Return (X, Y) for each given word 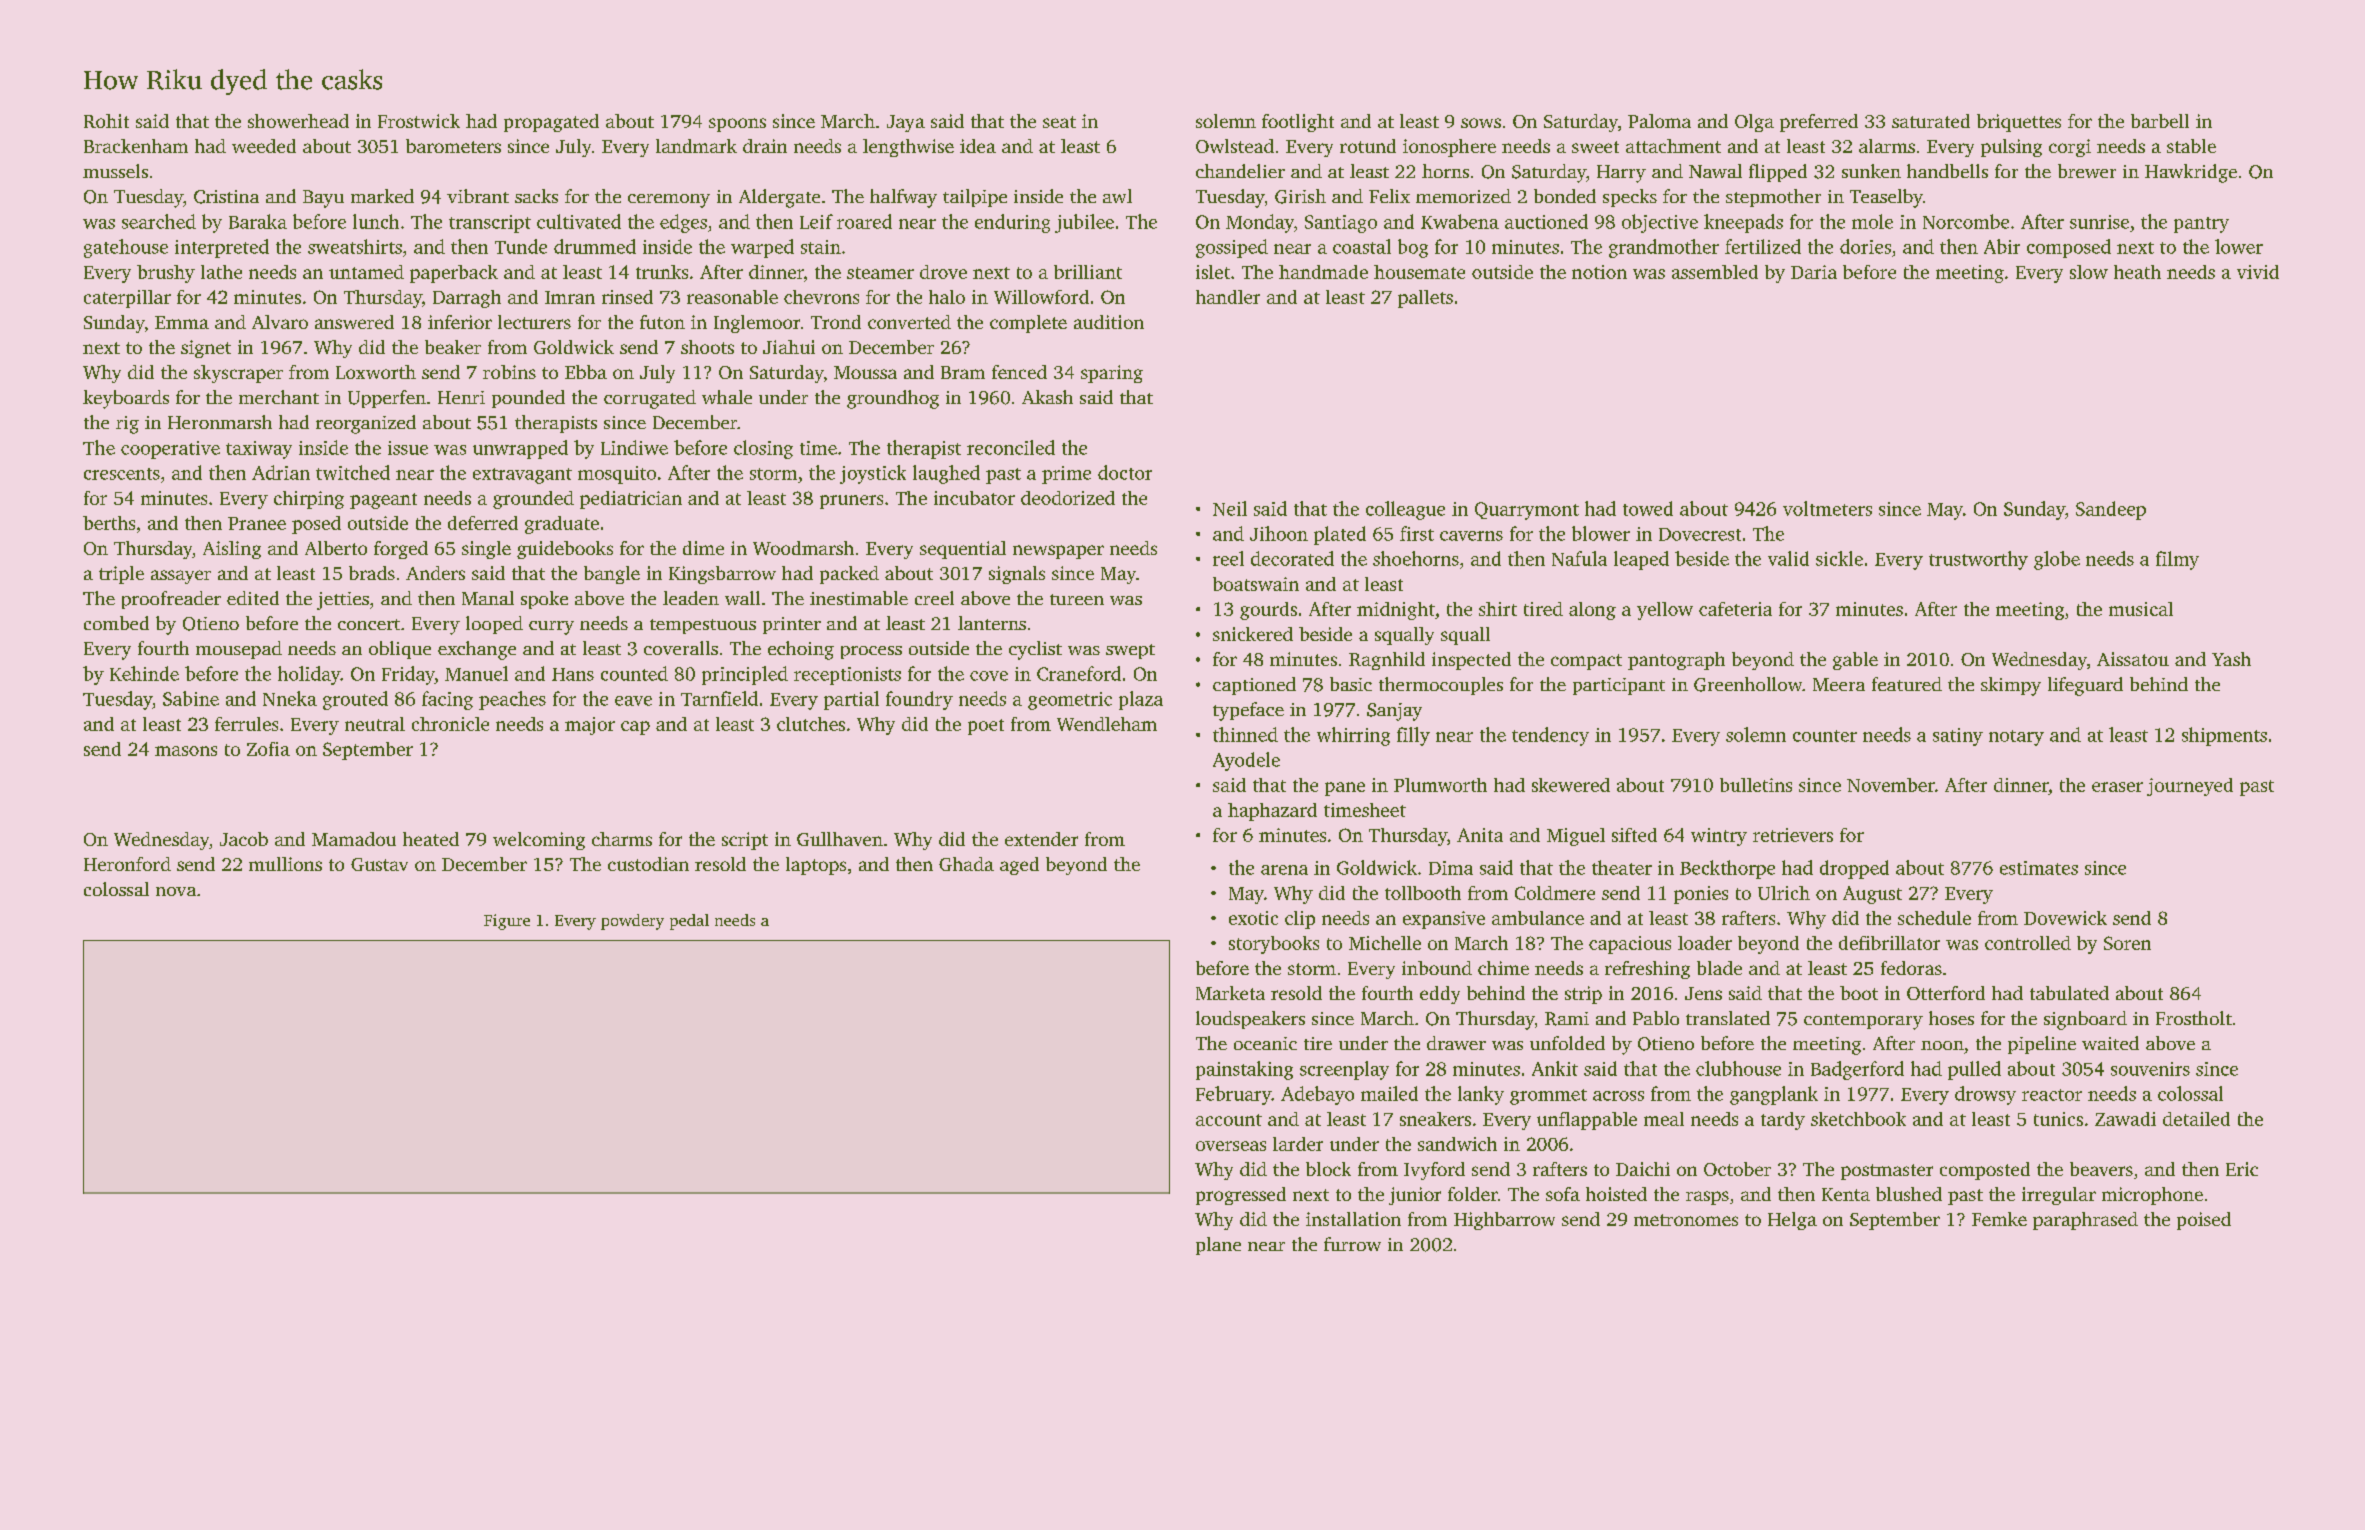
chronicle (450, 724)
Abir (2002, 246)
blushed (1909, 1194)
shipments (2224, 736)
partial (851, 700)
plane (1218, 1246)
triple (121, 575)
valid (1788, 558)
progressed (1241, 1196)
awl (1117, 196)
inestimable (859, 598)
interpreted (222, 248)
